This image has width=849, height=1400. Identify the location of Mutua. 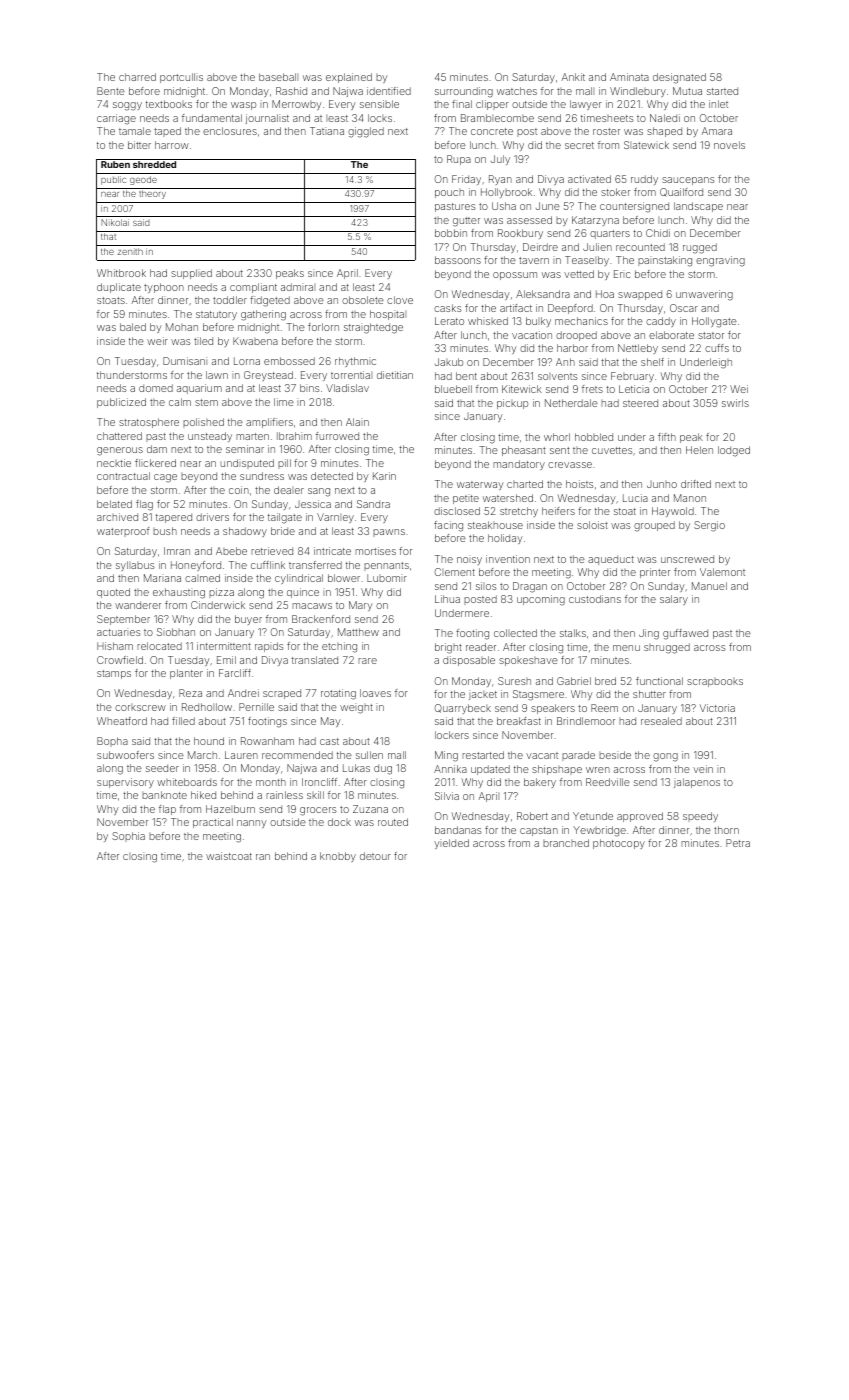
(687, 91).
